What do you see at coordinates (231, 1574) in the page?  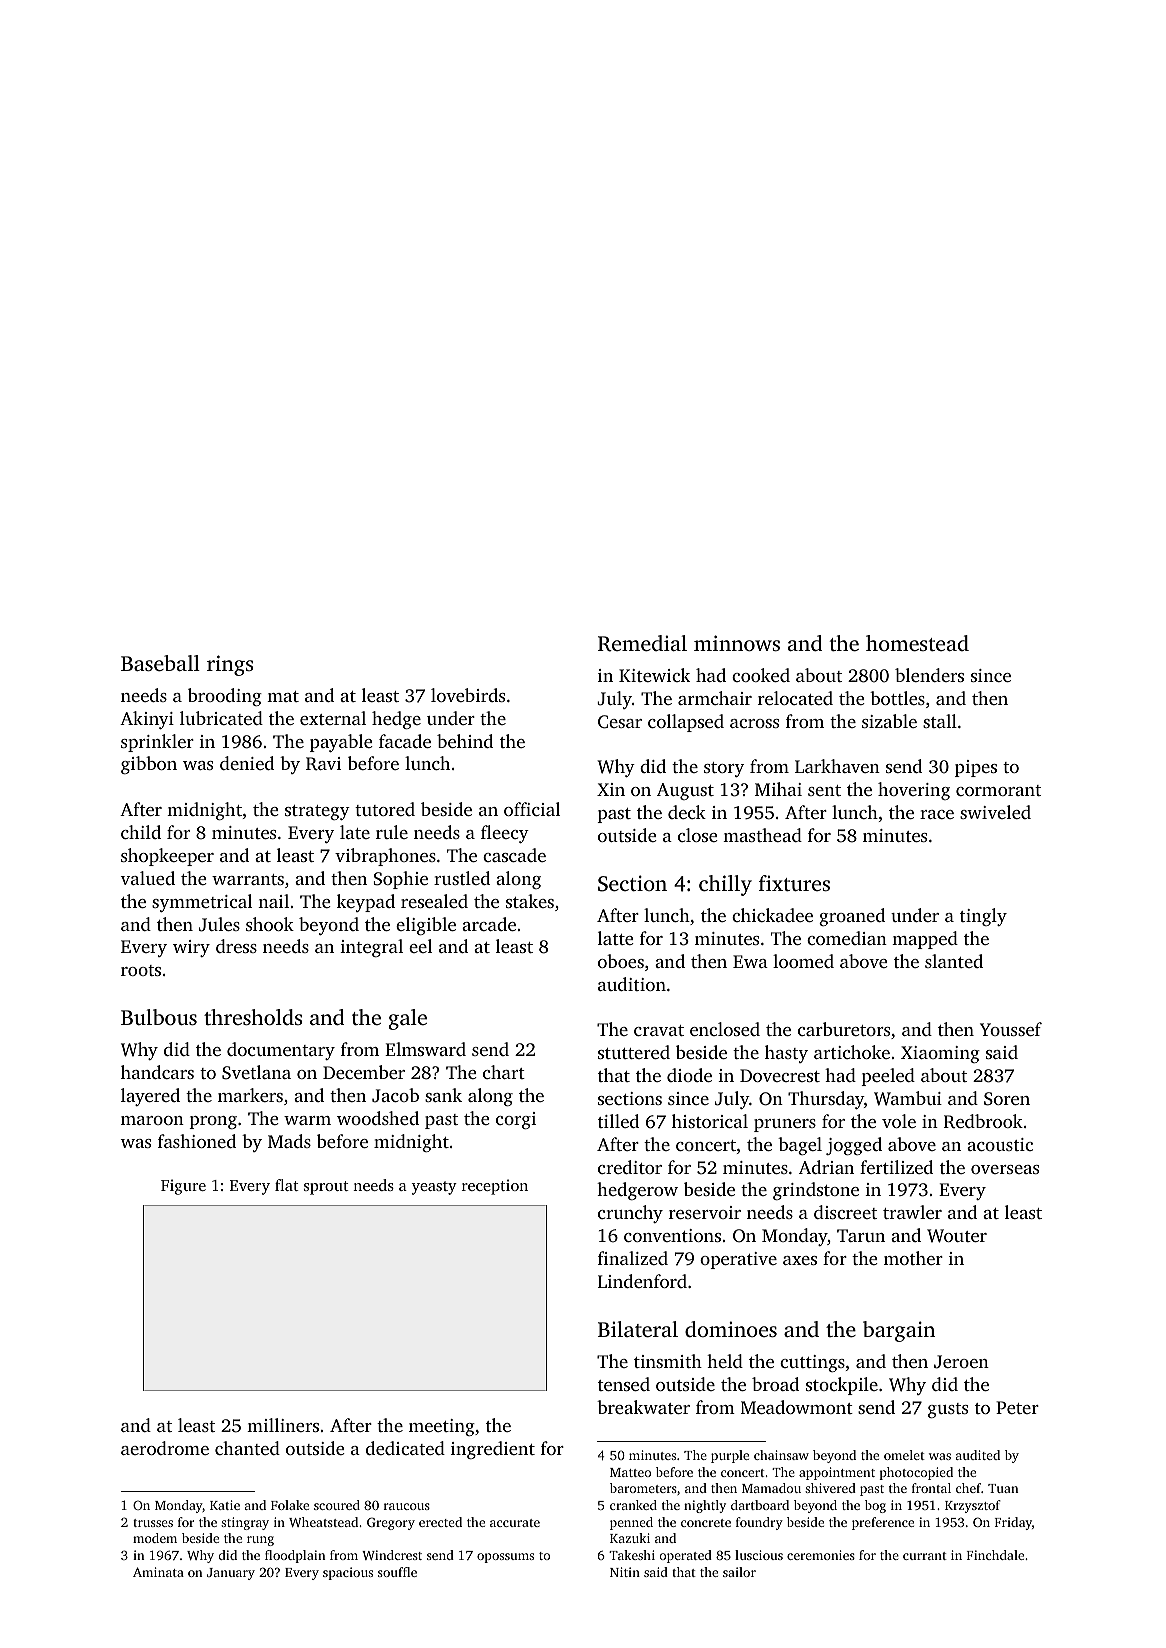 I see `January` at bounding box center [231, 1574].
